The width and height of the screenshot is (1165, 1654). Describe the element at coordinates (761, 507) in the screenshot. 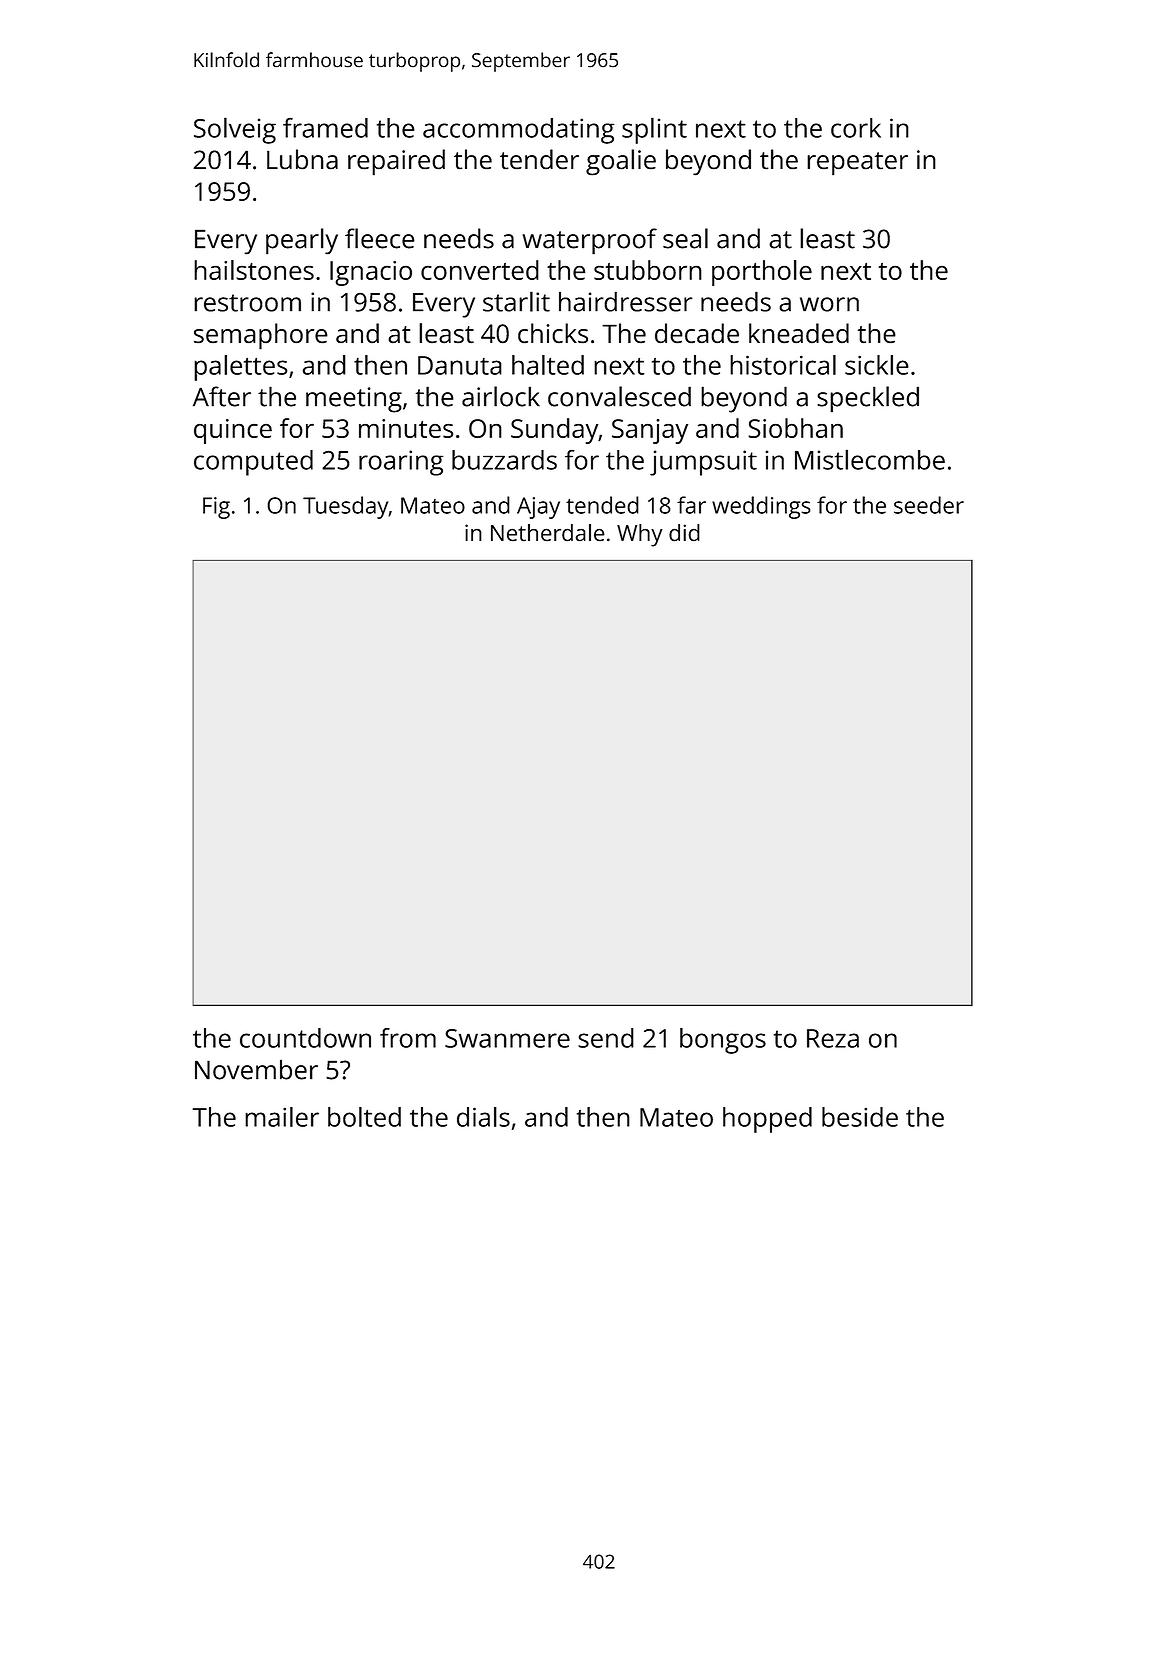

I see `weddings` at that location.
